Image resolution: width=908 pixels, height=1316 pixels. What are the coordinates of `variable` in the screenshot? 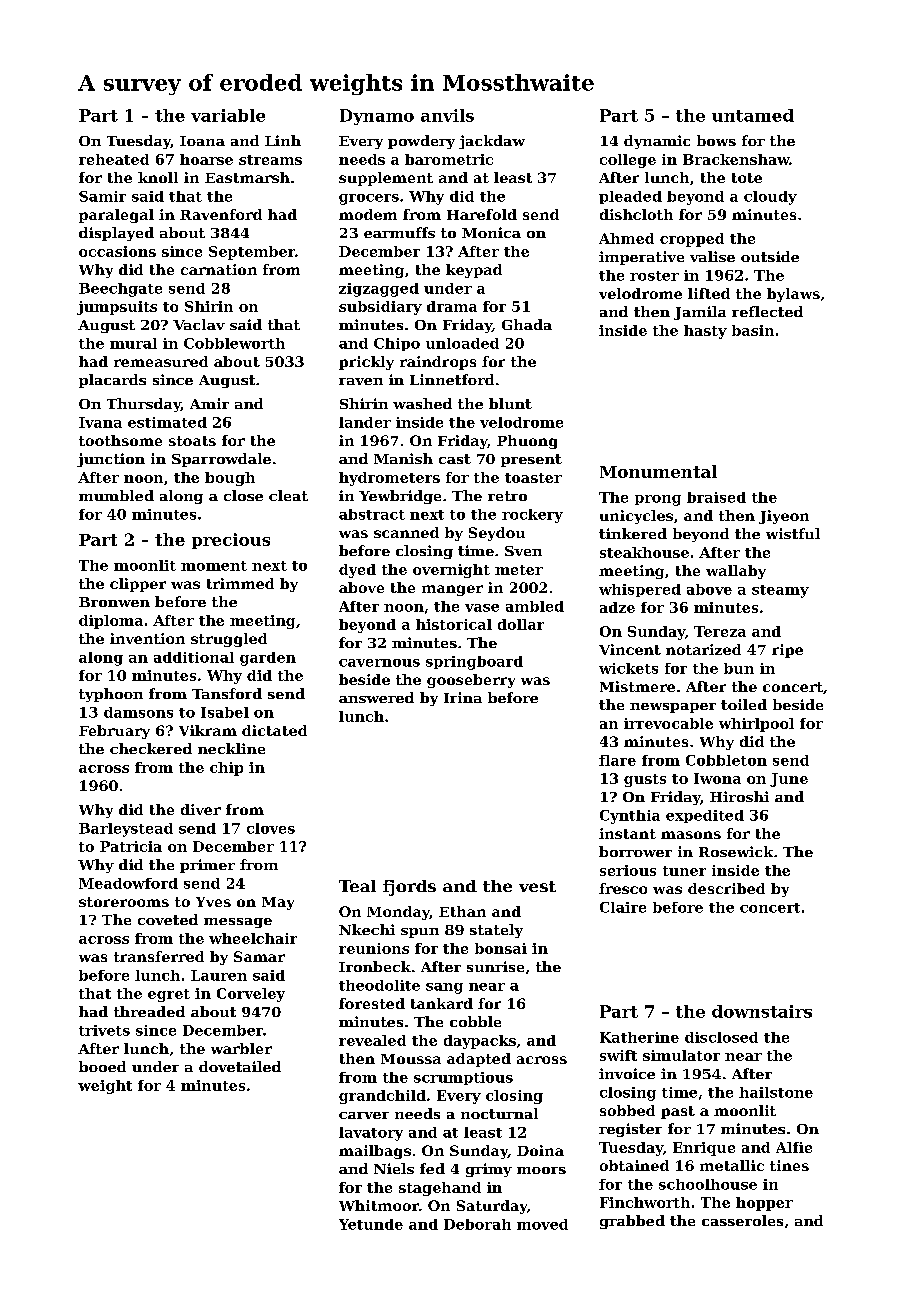 It's located at (228, 115).
